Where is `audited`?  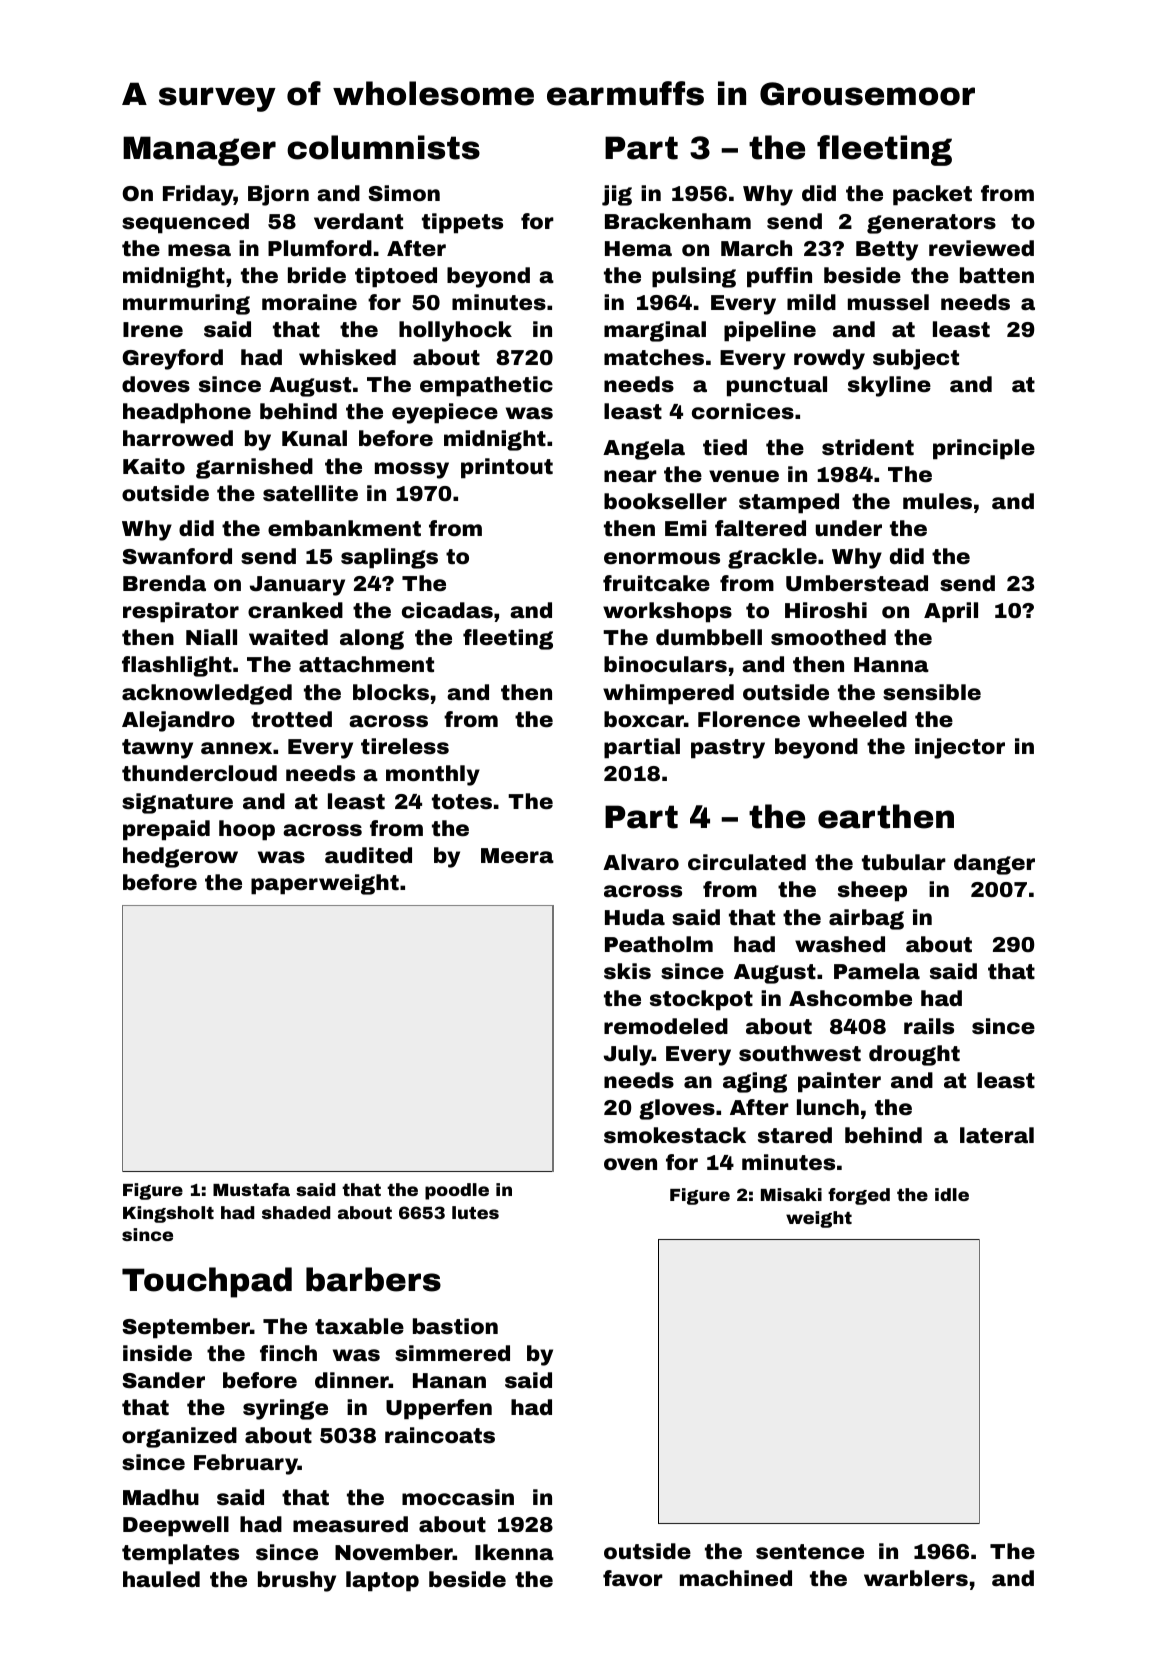 audited is located at coordinates (368, 855).
